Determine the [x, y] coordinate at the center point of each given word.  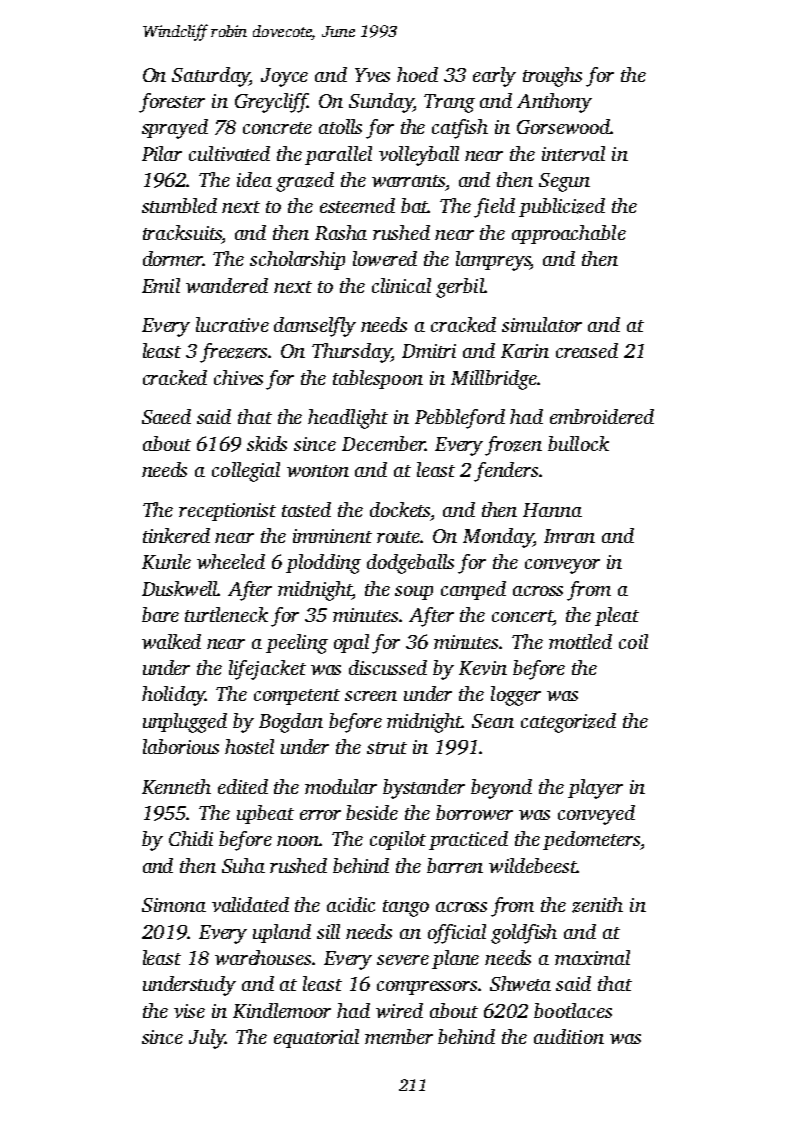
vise [189, 1011]
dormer [173, 258]
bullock [578, 443]
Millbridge [494, 380]
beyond [501, 789]
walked [171, 641]
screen [371, 696]
